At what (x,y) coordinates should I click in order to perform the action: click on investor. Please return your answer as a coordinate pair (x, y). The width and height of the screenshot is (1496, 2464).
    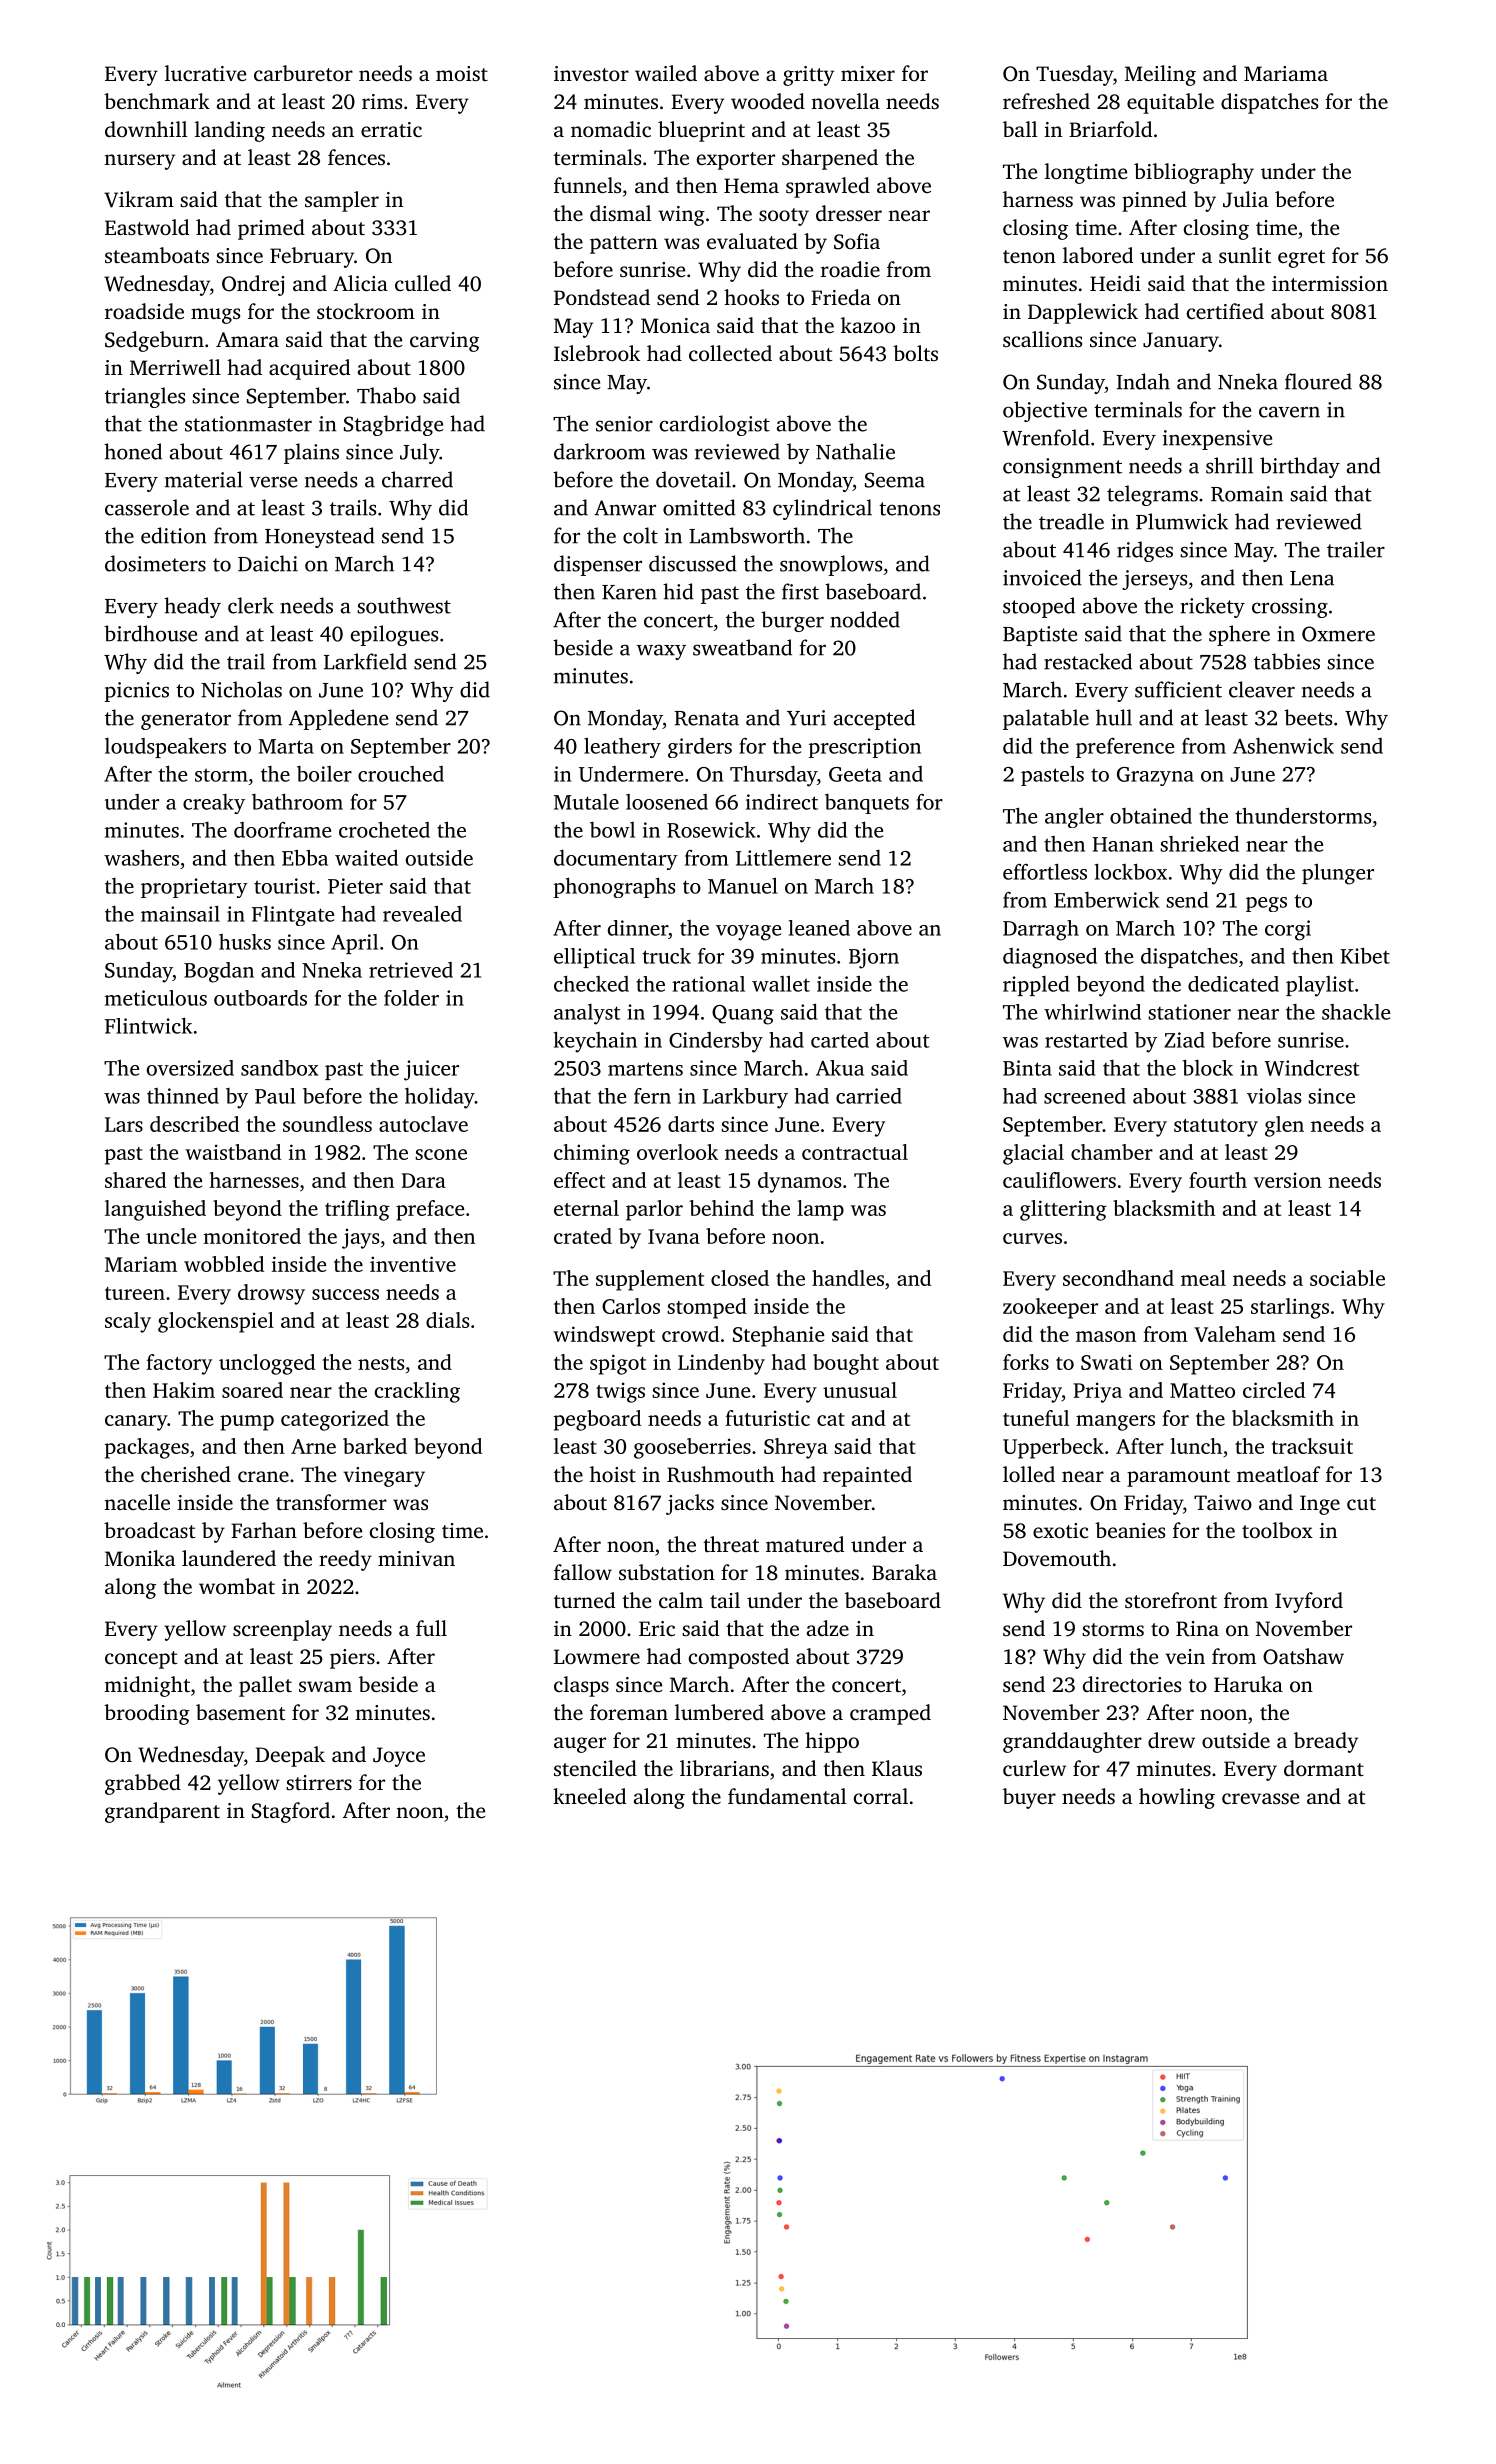
    Looking at the image, I should click on (591, 73).
